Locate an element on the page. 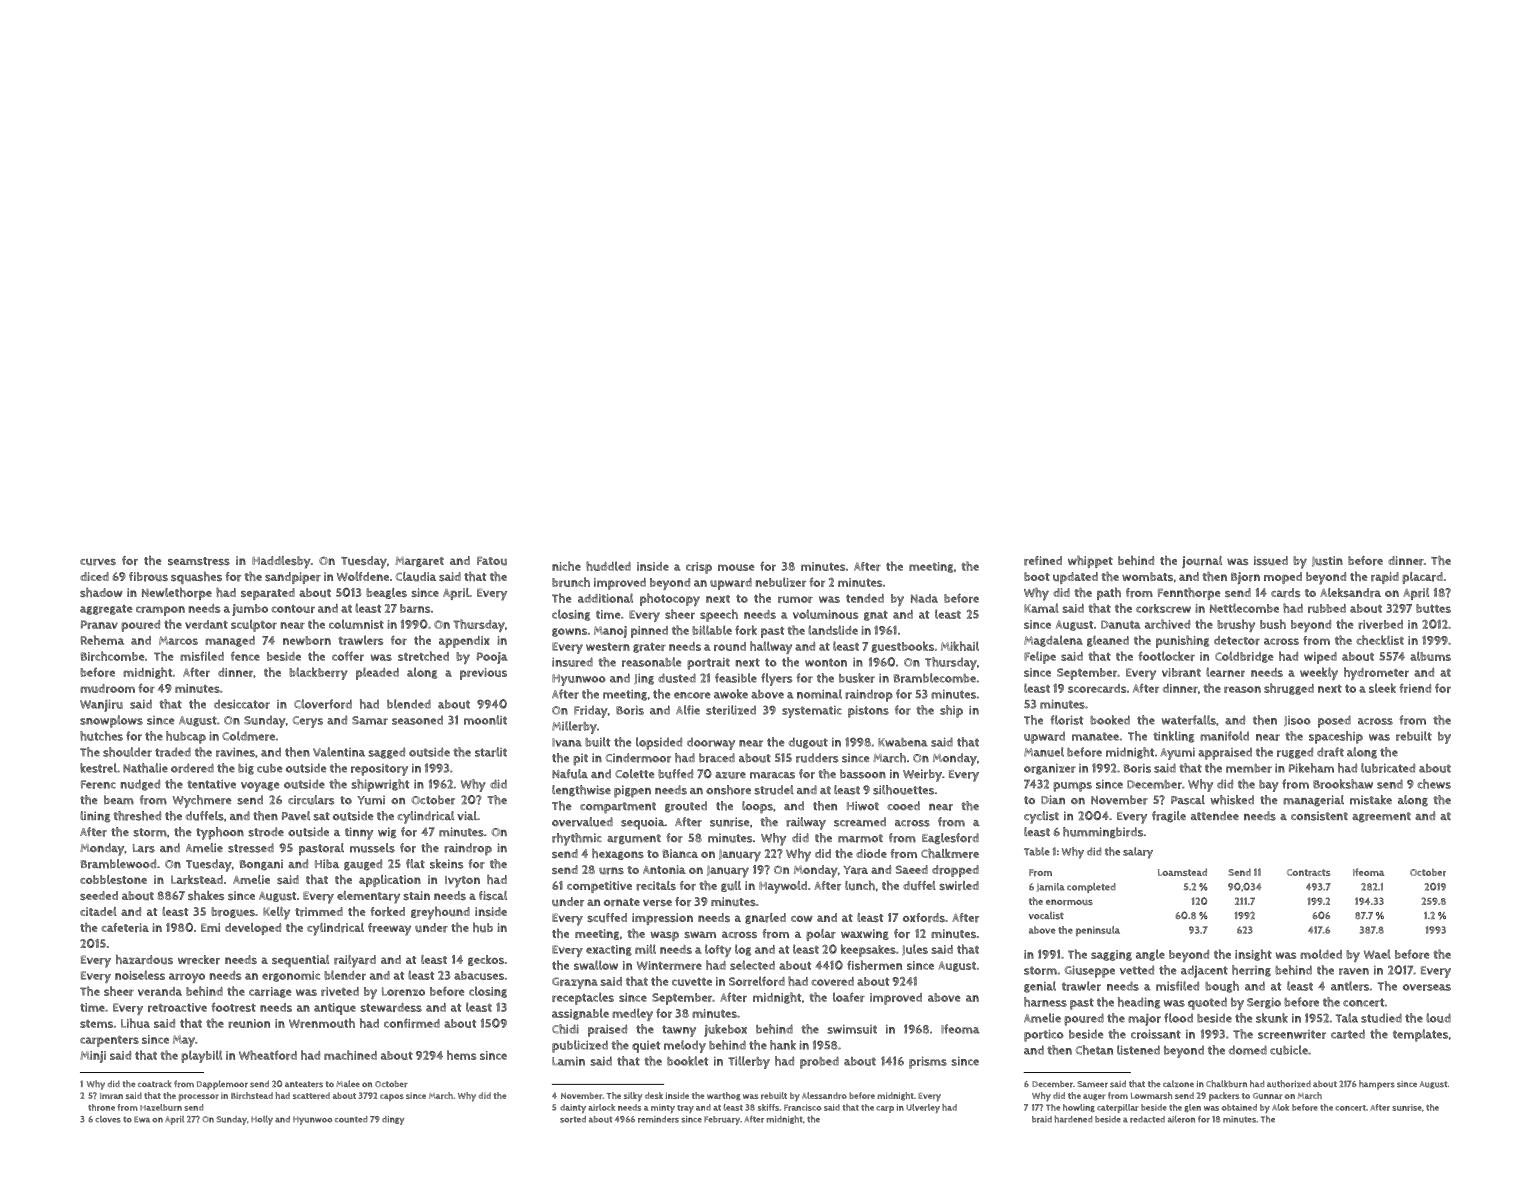  feasible is located at coordinates (736, 678).
